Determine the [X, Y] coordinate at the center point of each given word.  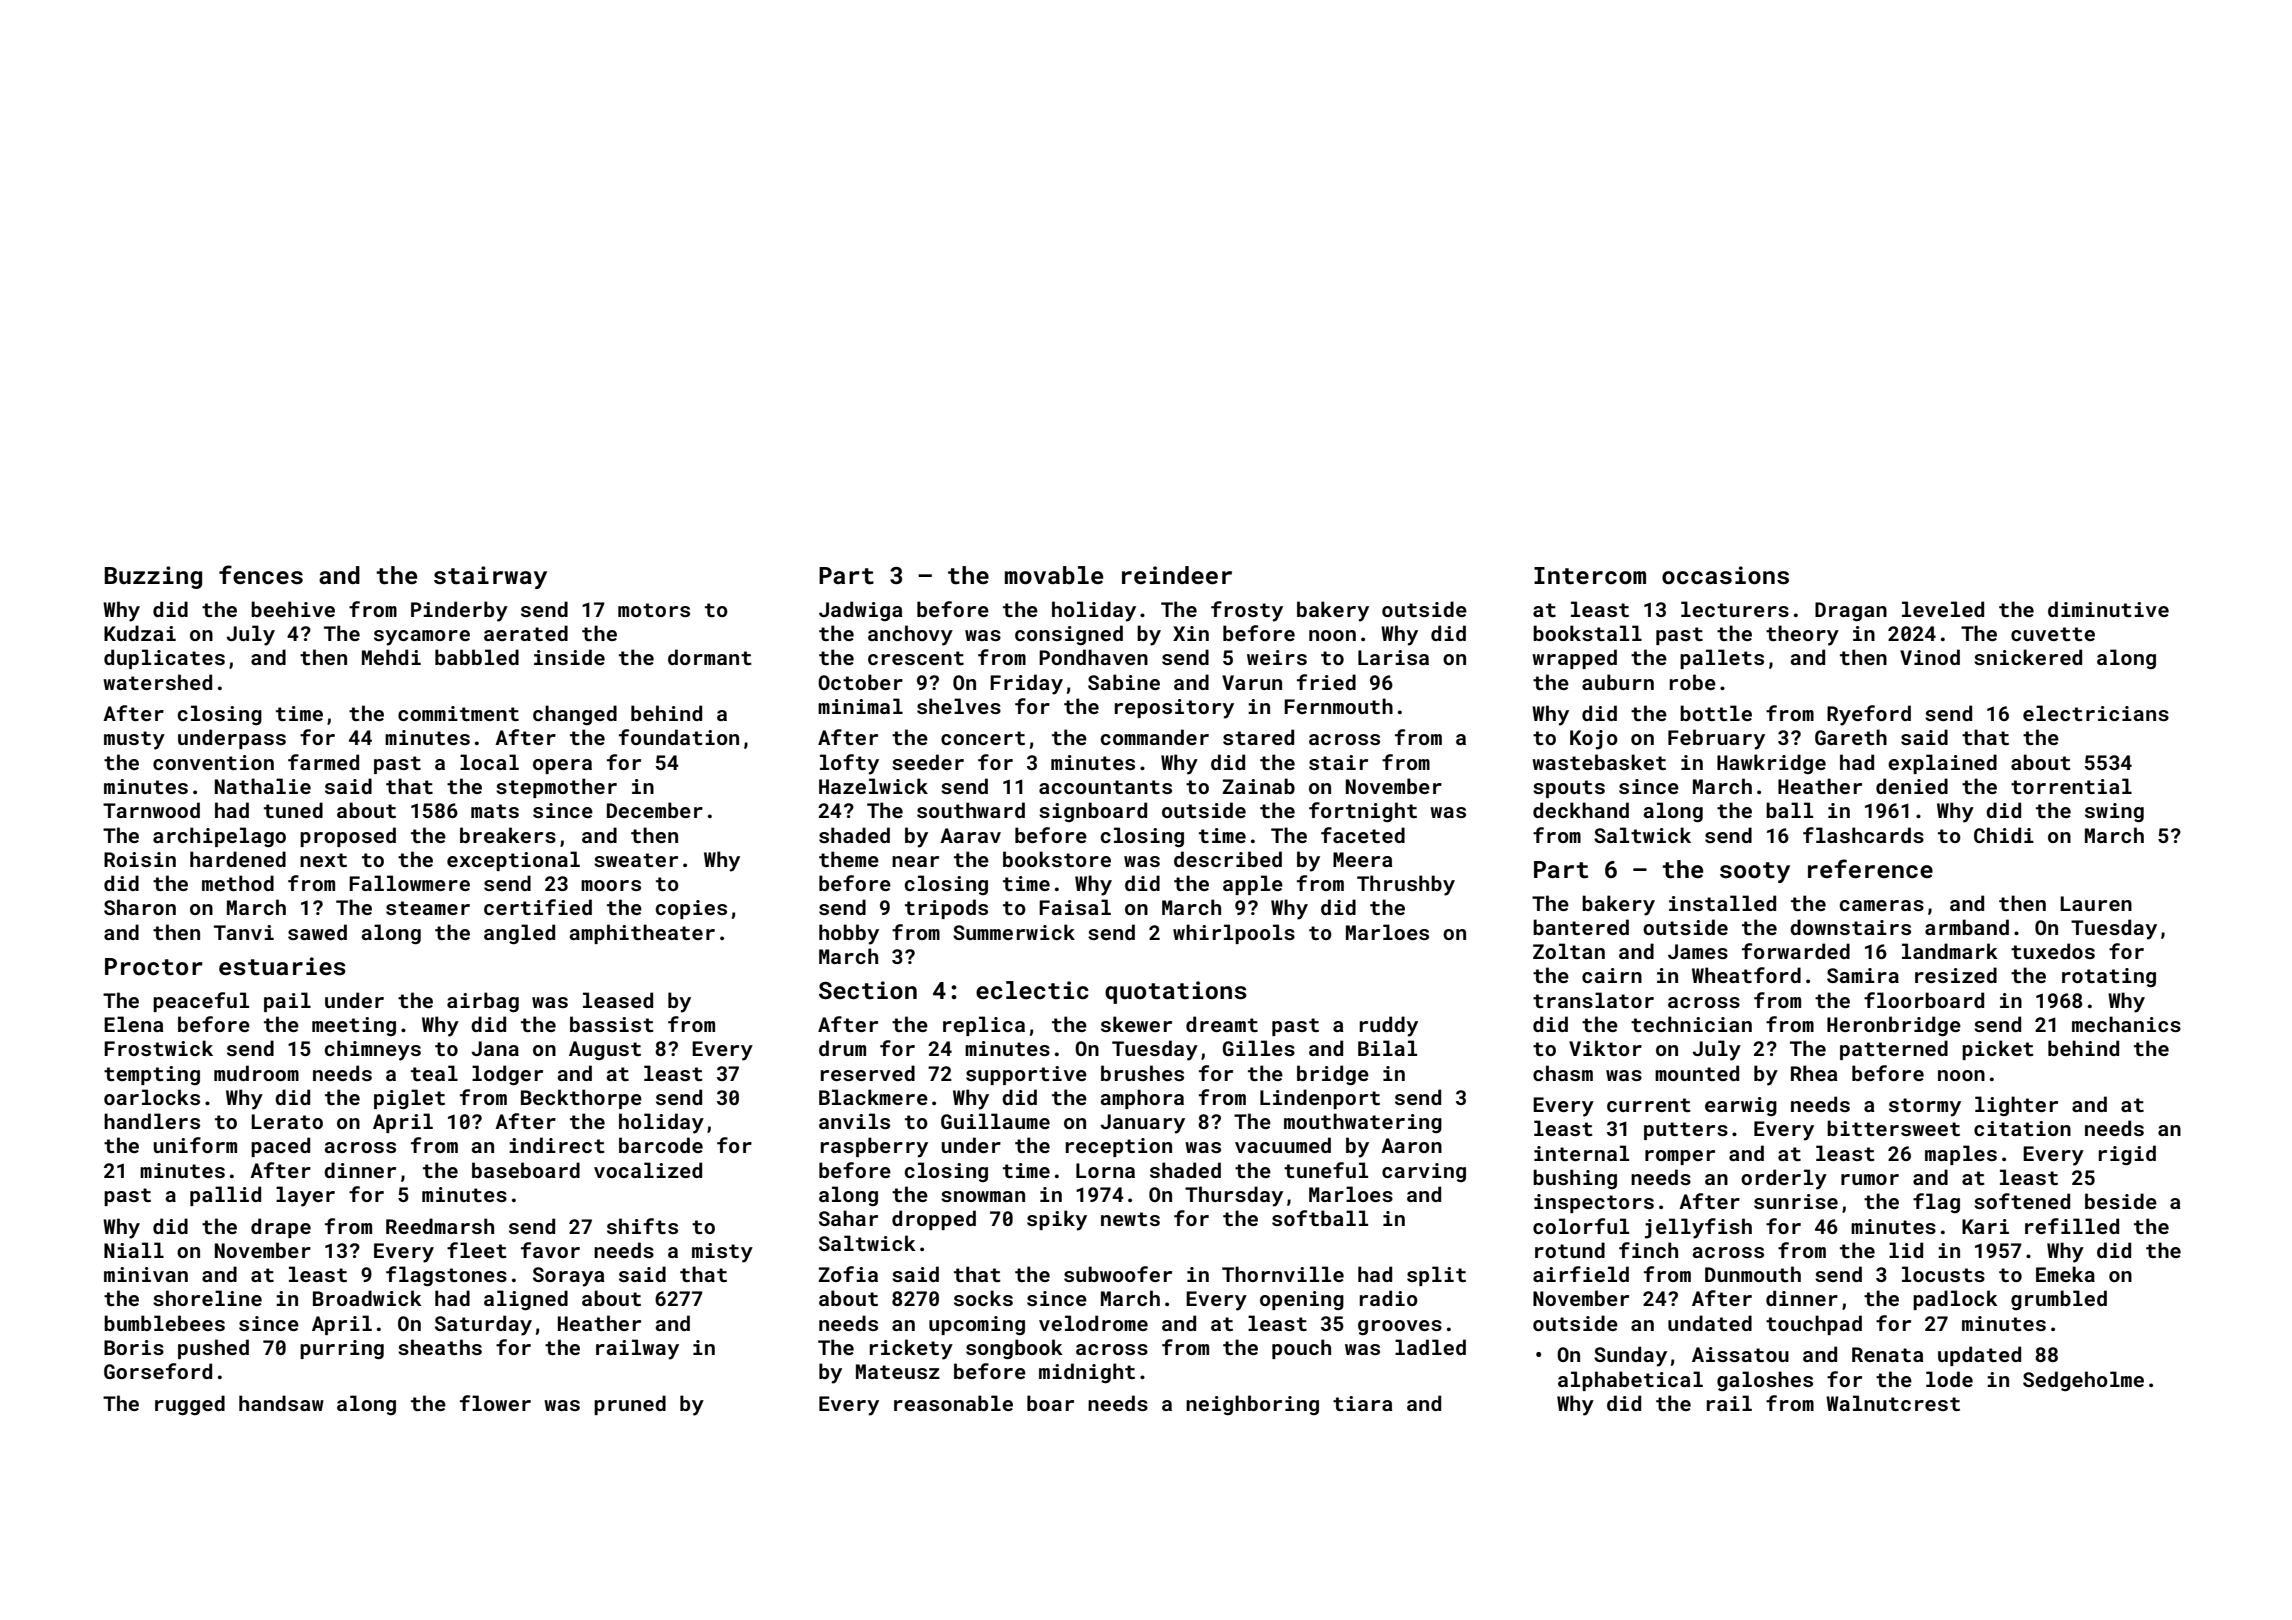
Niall [134, 1250]
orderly [1784, 1179]
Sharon [140, 907]
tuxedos [2053, 951]
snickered [2028, 657]
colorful [1581, 1226]
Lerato [287, 1121]
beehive [293, 609]
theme [849, 859]
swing [2114, 813]
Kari [1985, 1226]
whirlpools [1234, 934]
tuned [293, 810]
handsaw [281, 1403]
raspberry [874, 1147]
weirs [1277, 657]
